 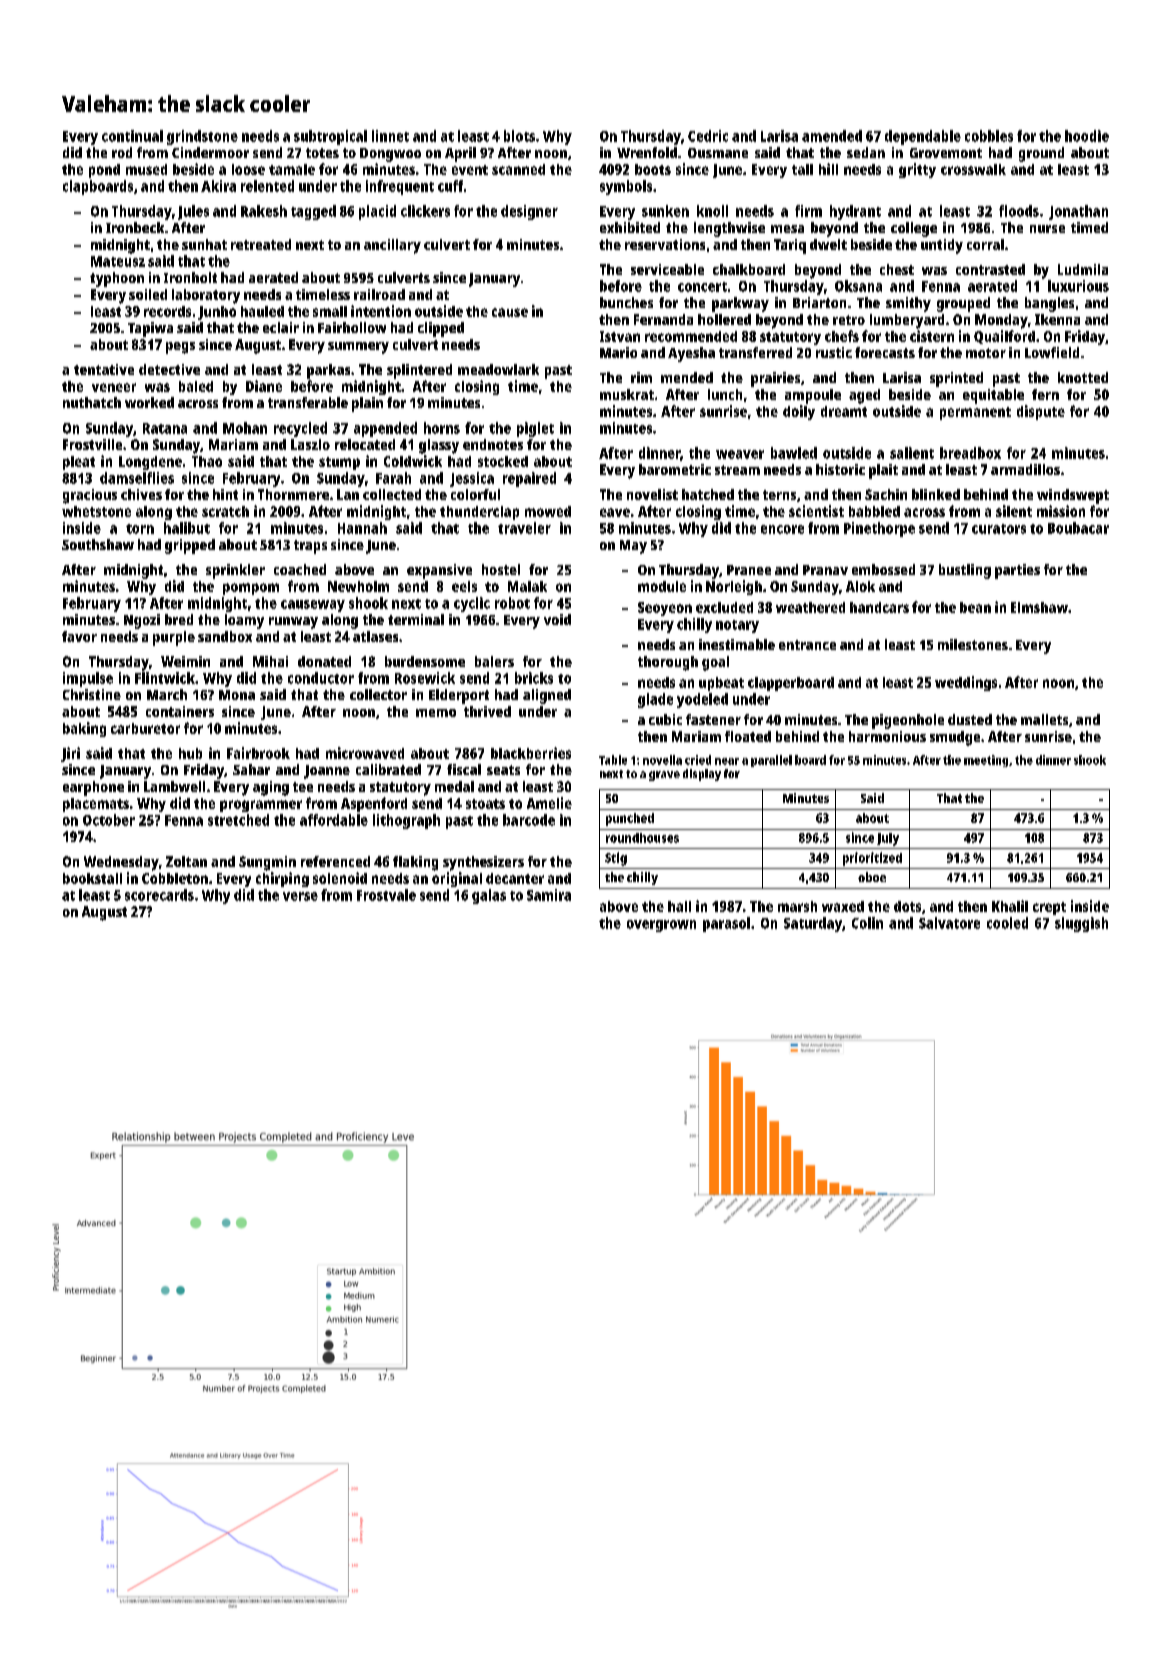 What do you see at coordinates (96, 805) in the image?
I see `placemats` at bounding box center [96, 805].
